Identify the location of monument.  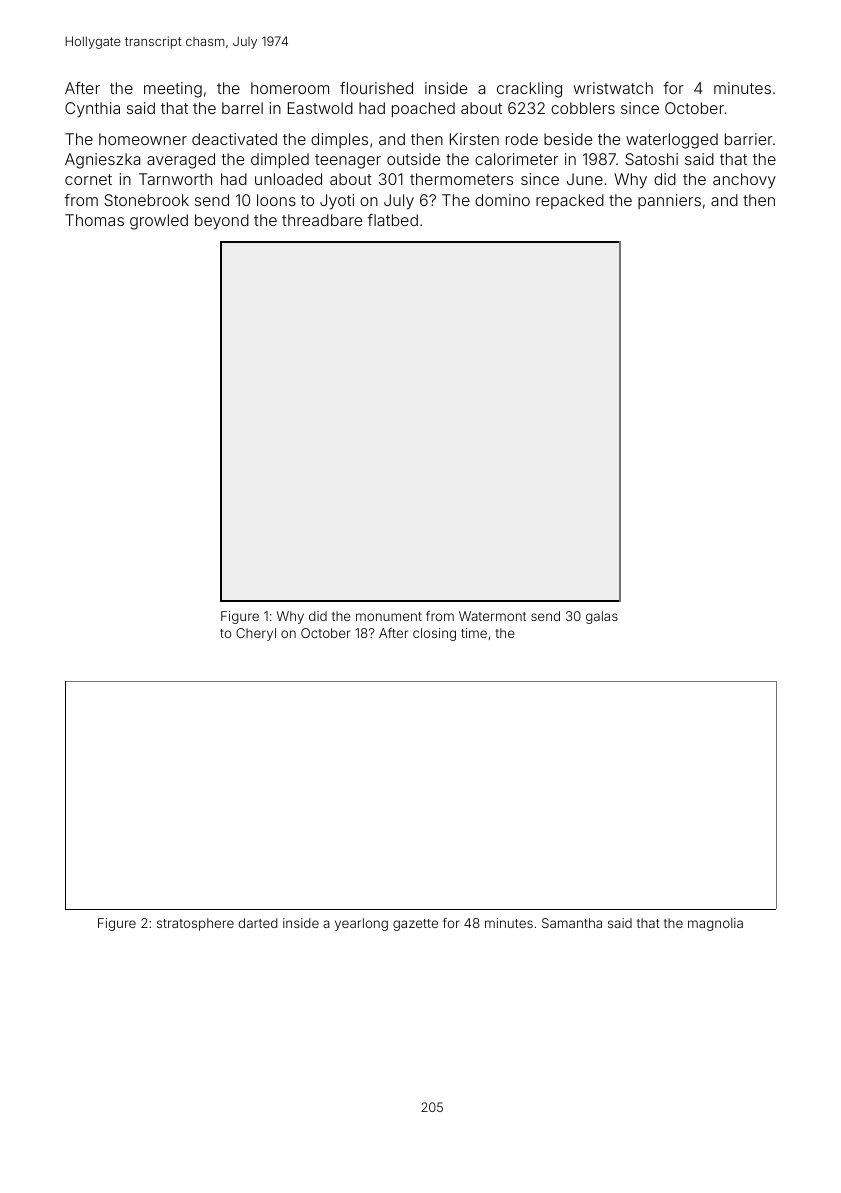
(389, 616).
